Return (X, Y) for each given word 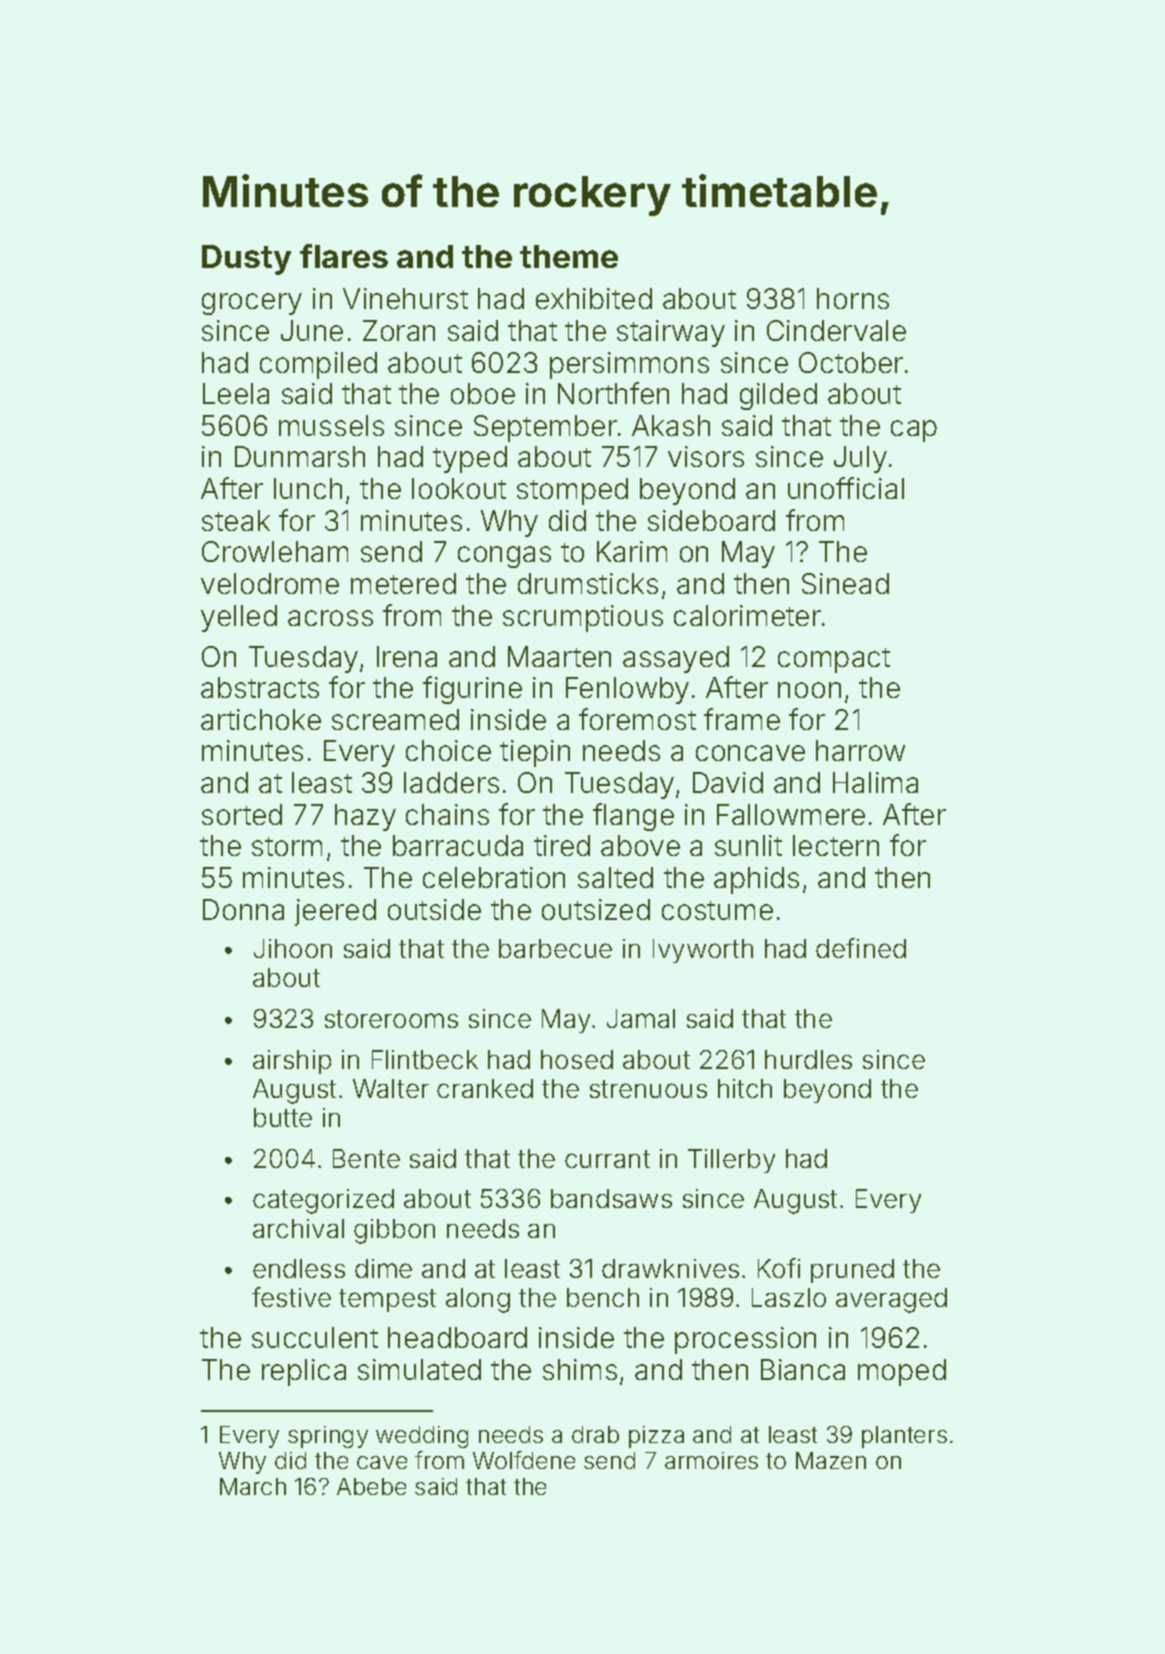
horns (853, 298)
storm (287, 846)
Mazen (831, 1460)
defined (861, 948)
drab (595, 1434)
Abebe (371, 1486)
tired (562, 845)
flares (344, 256)
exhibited (594, 298)
